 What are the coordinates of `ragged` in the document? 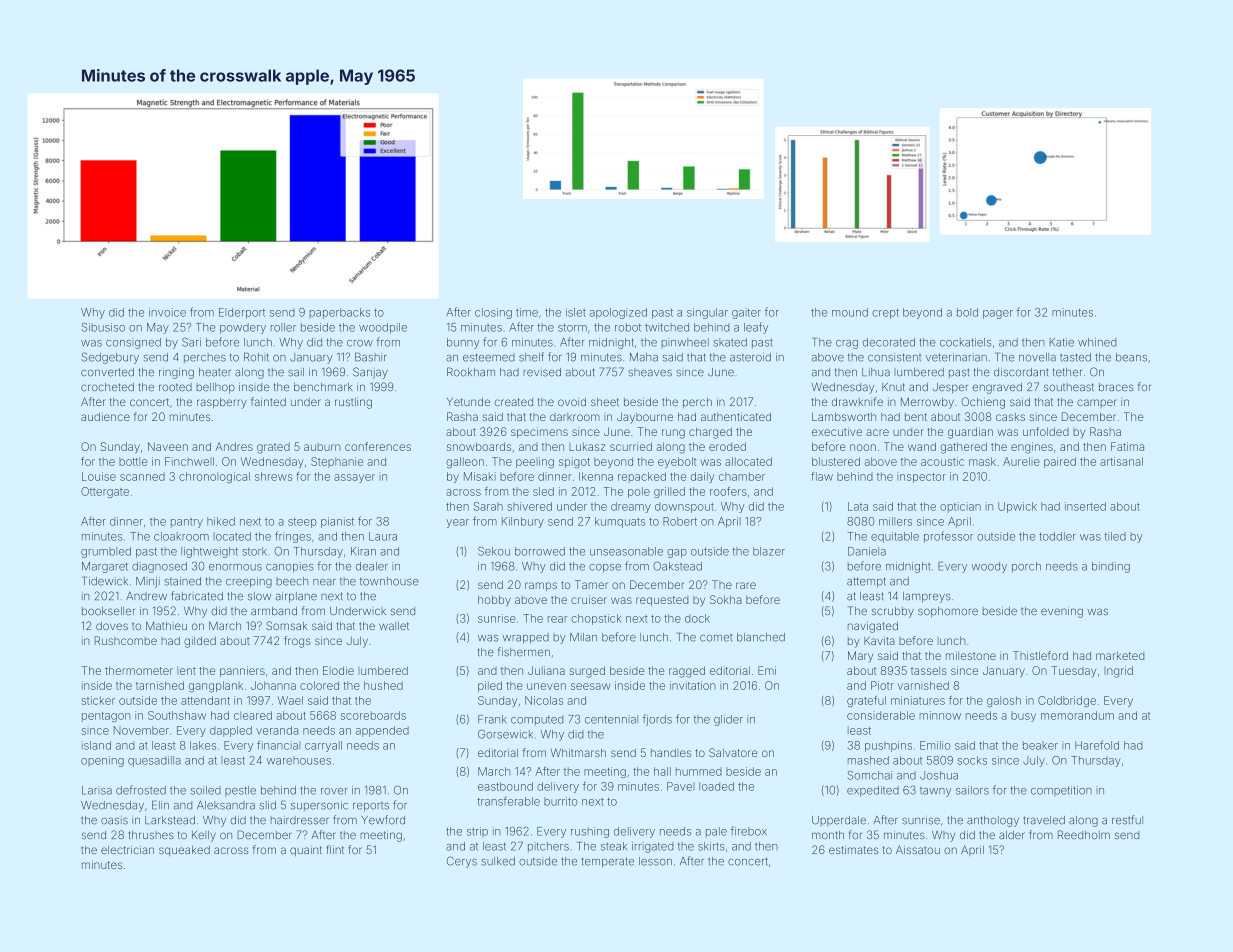 It's located at (687, 672).
